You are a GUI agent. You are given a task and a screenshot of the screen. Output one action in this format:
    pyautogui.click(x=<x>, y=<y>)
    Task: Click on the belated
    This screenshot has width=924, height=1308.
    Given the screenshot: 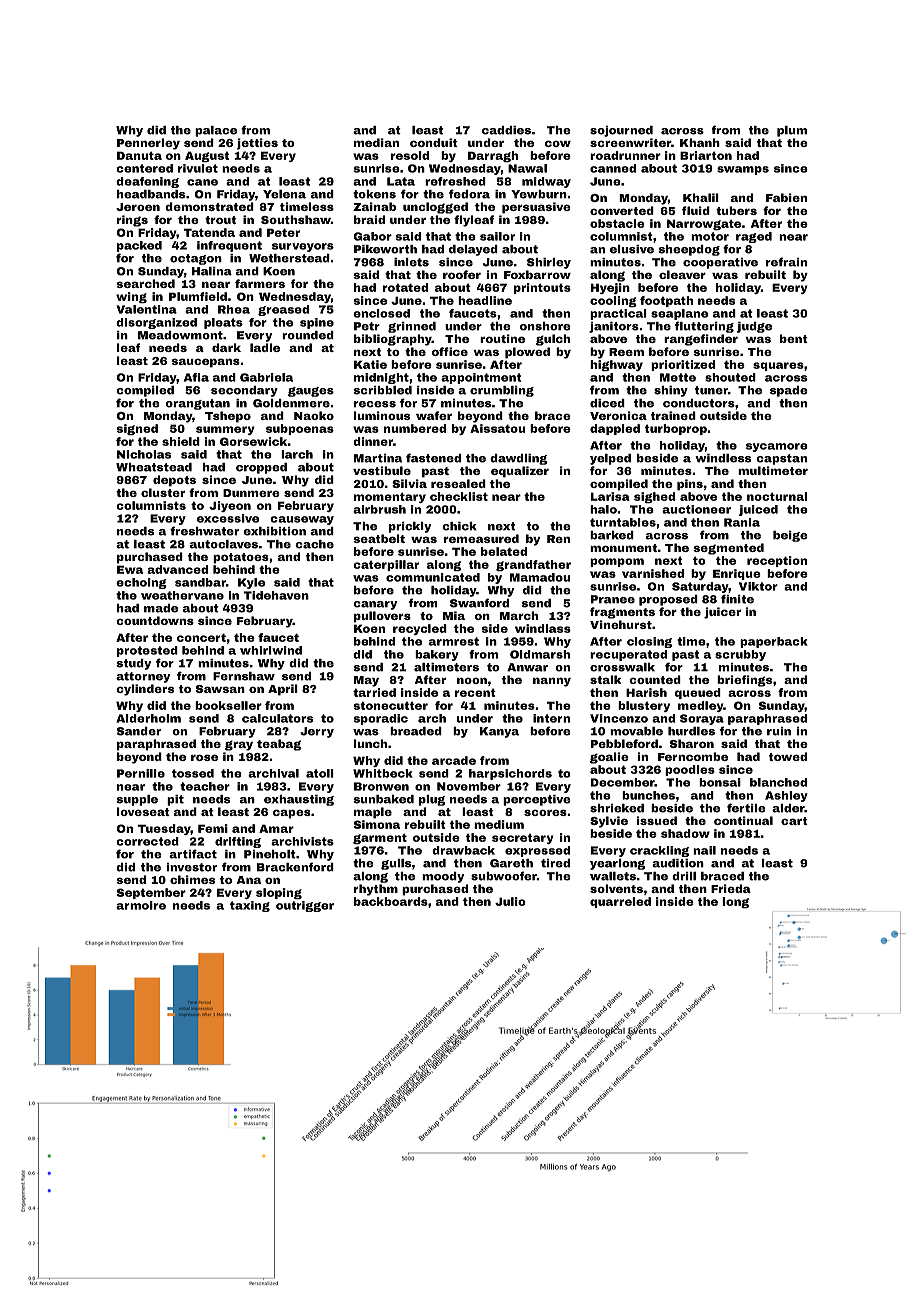 What is the action you would take?
    pyautogui.click(x=504, y=551)
